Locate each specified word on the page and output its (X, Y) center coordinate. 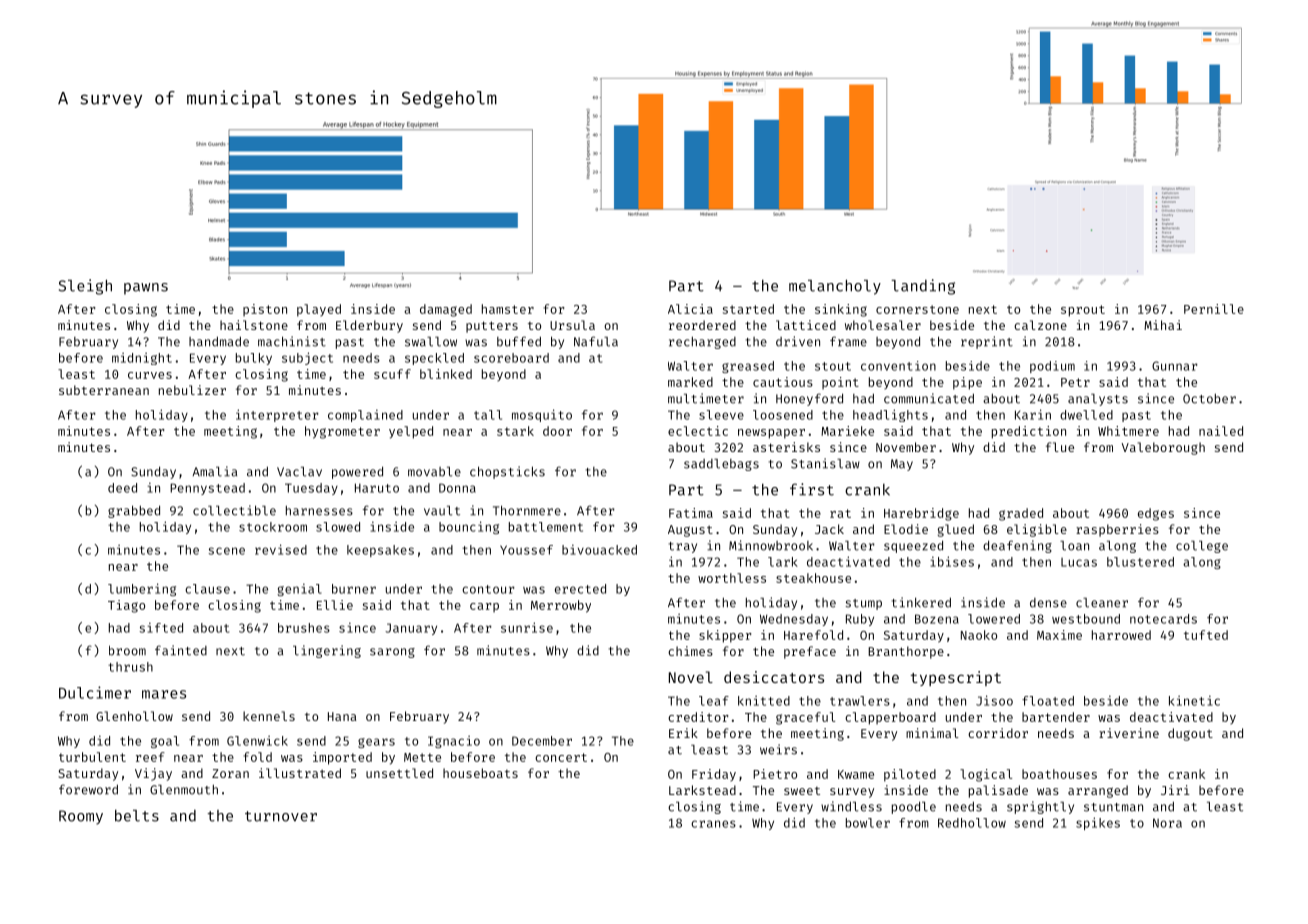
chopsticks (507, 472)
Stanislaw (825, 463)
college (1202, 547)
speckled (434, 359)
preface (810, 652)
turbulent (92, 757)
